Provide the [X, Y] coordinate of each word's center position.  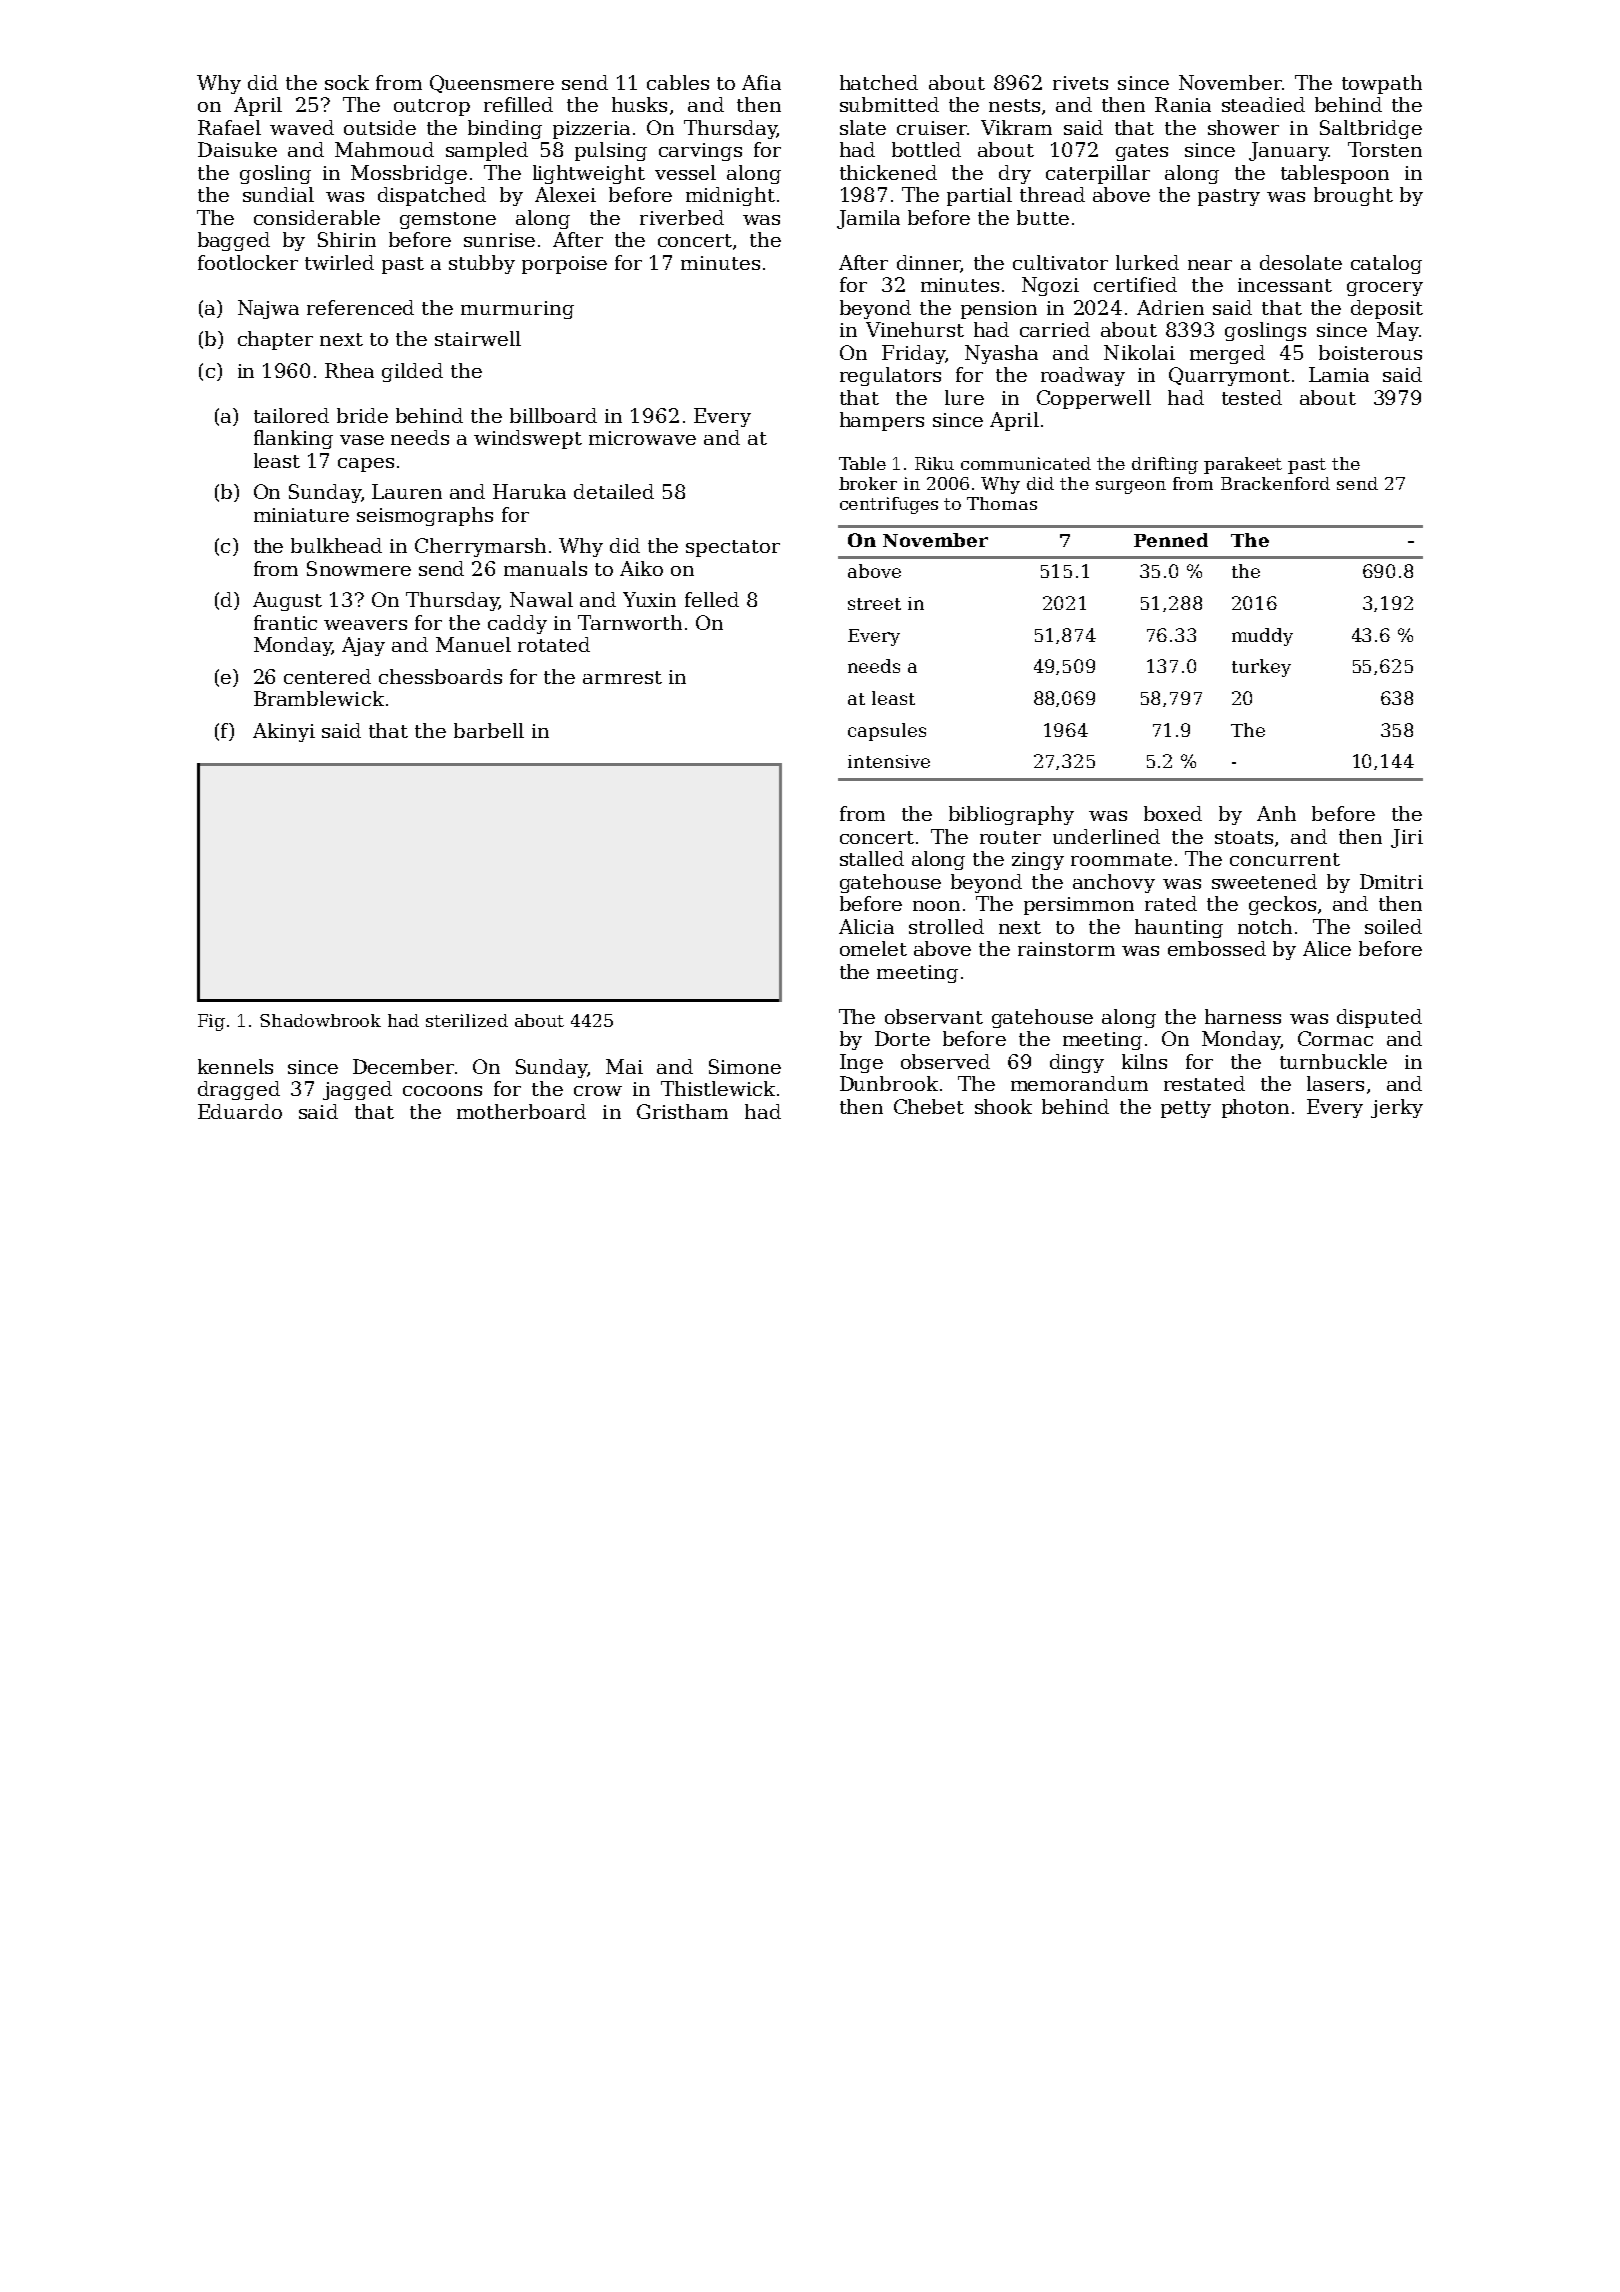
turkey [1261, 668]
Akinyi [284, 732]
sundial [278, 194]
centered [327, 676]
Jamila [868, 219]
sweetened [1264, 881]
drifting [1165, 465]
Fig [211, 1022]
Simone [745, 1066]
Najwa [268, 309]
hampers [882, 421]
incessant [1285, 285]
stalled [872, 858]
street [874, 604]
